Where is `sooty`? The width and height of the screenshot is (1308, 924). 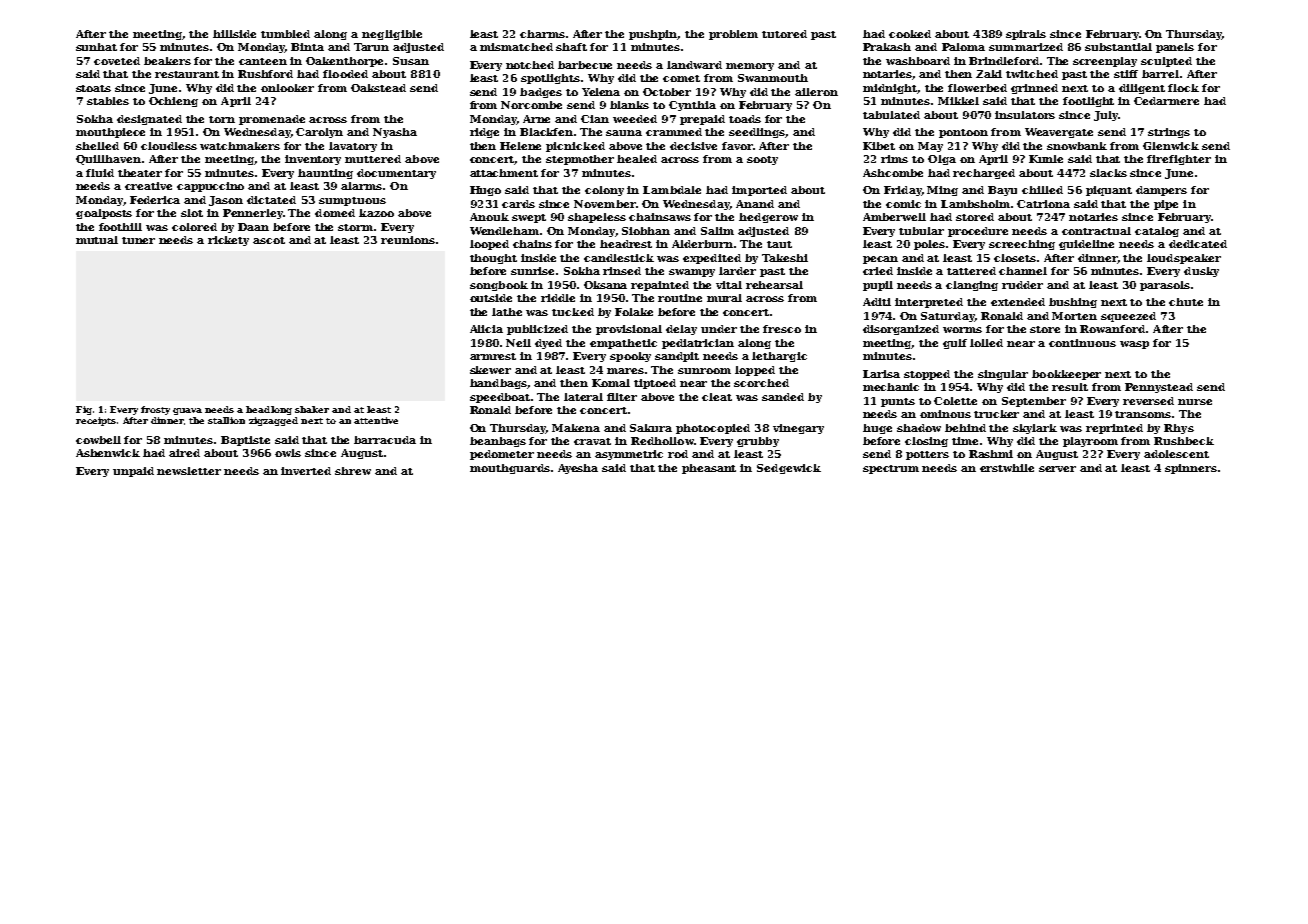 sooty is located at coordinates (762, 160).
